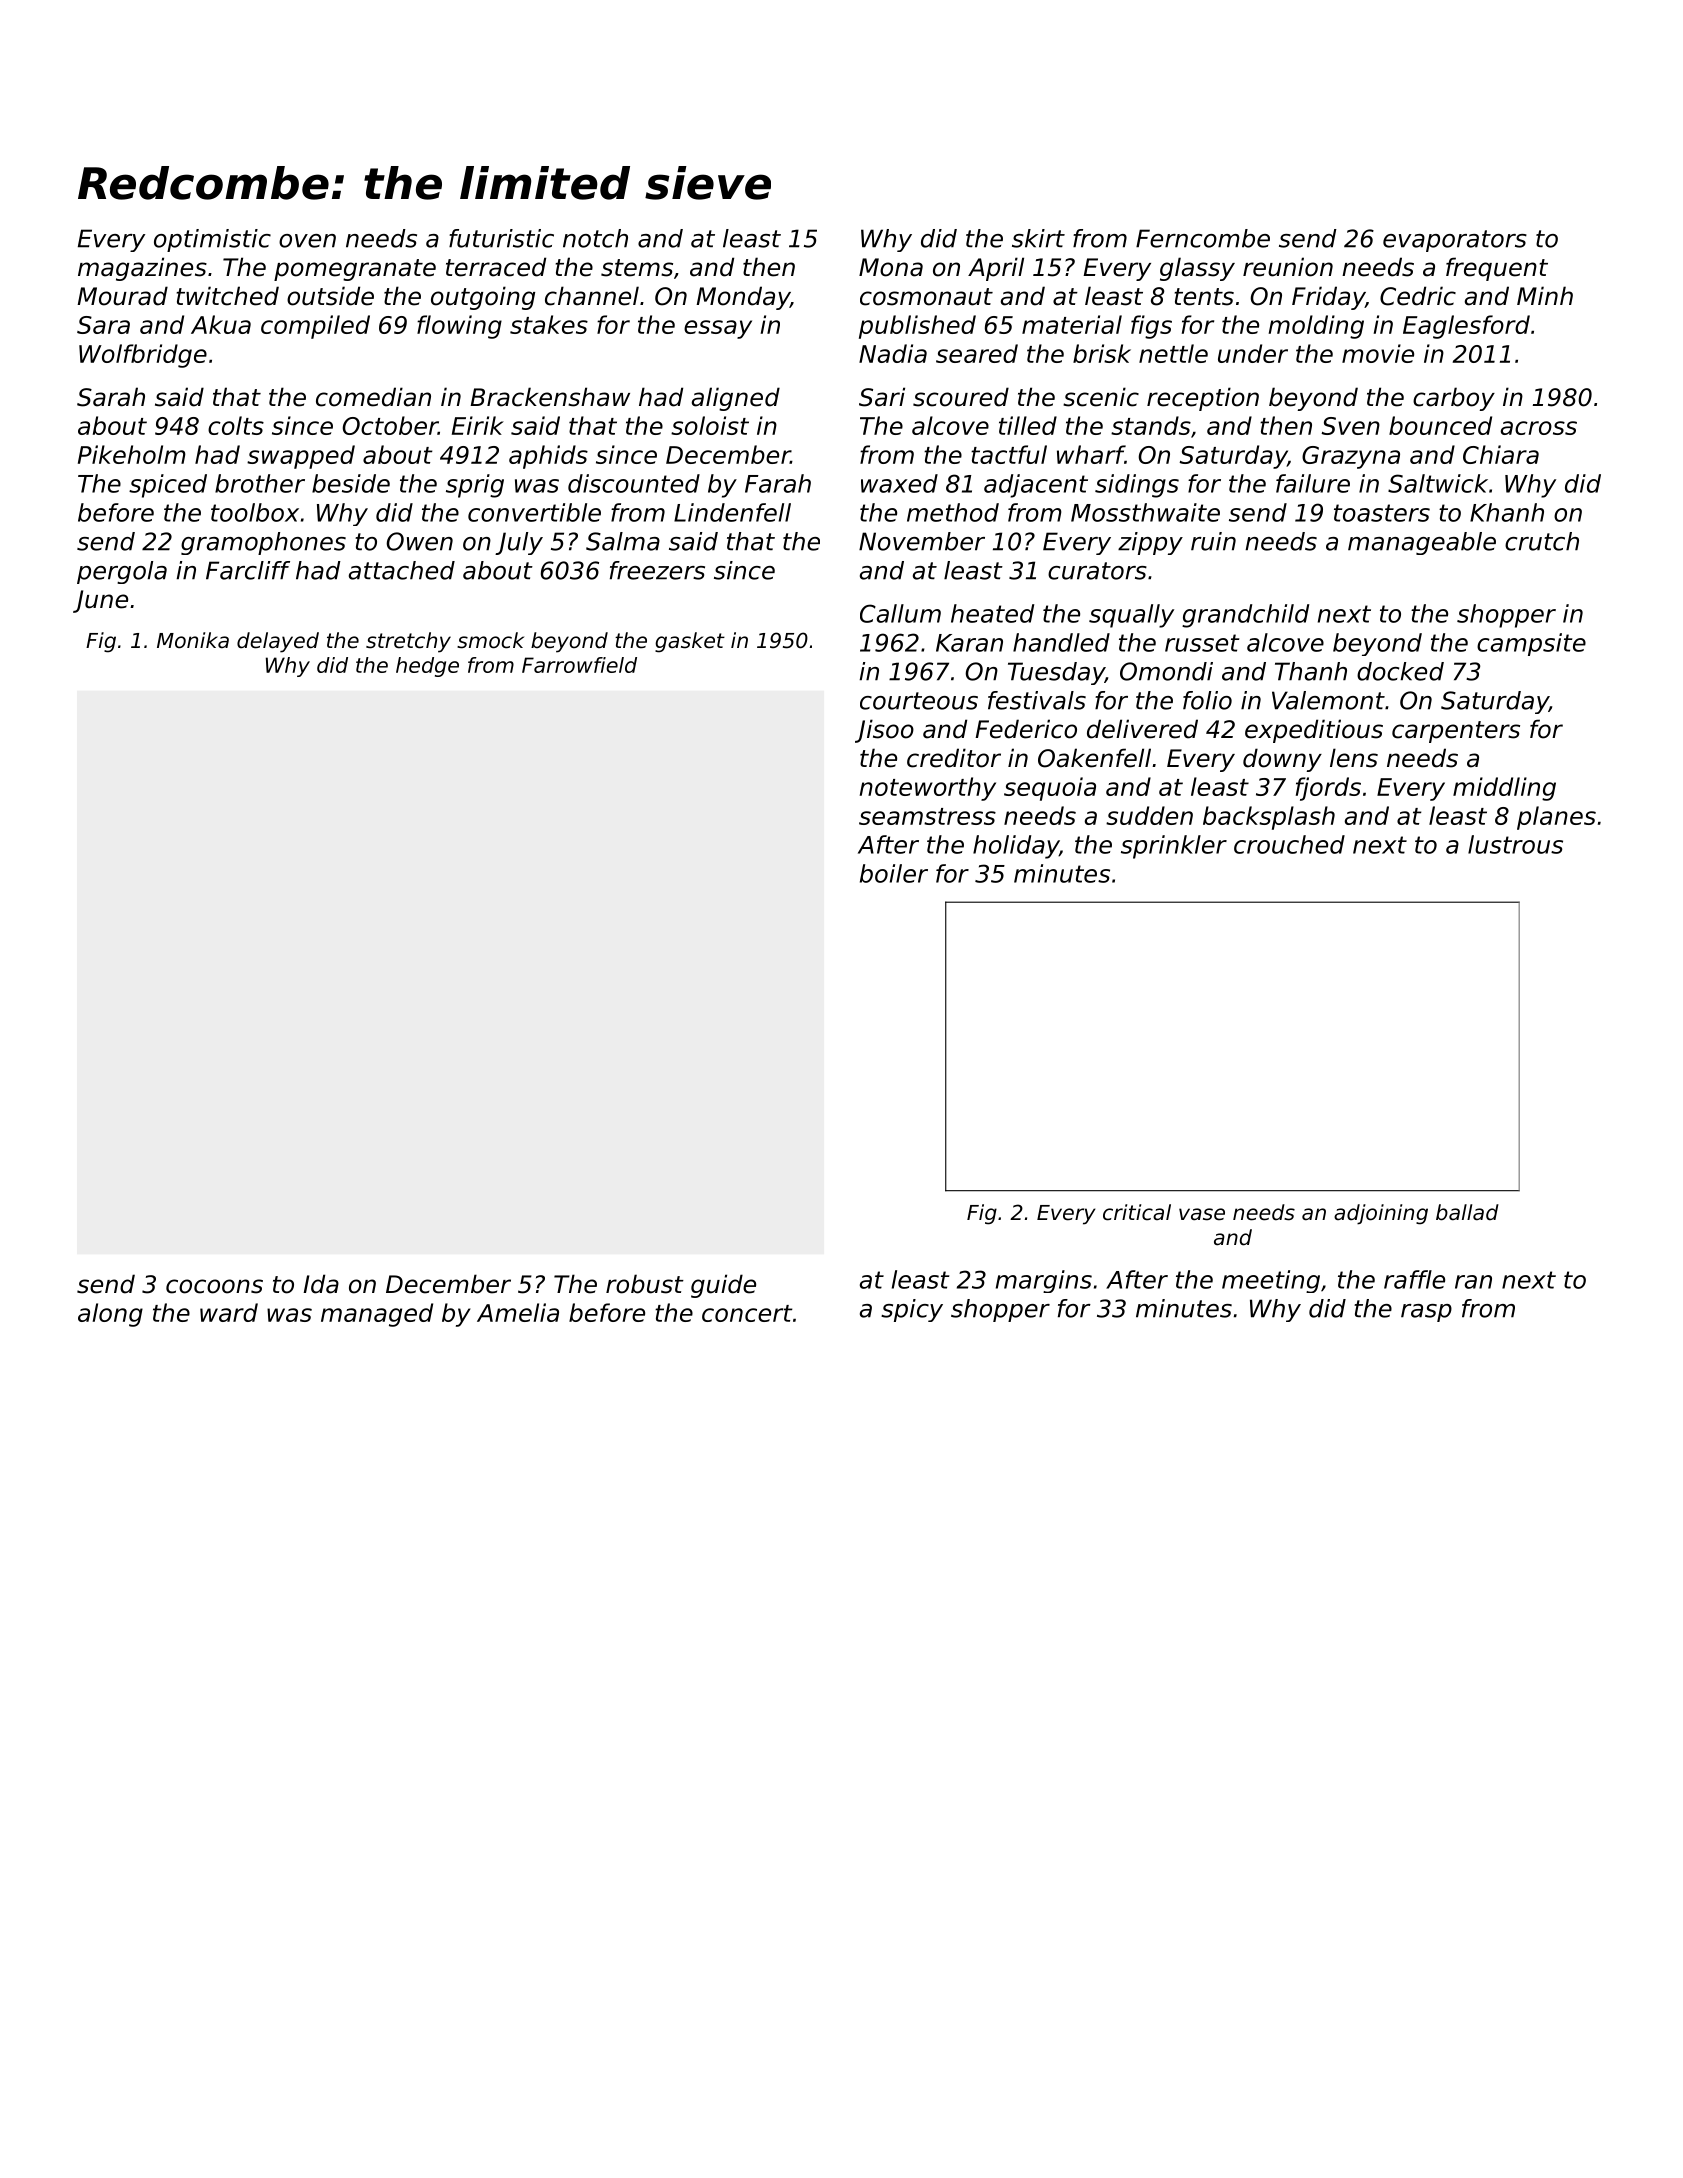 The image size is (1683, 2178). Describe the element at coordinates (1504, 789) in the screenshot. I see `middling` at that location.
